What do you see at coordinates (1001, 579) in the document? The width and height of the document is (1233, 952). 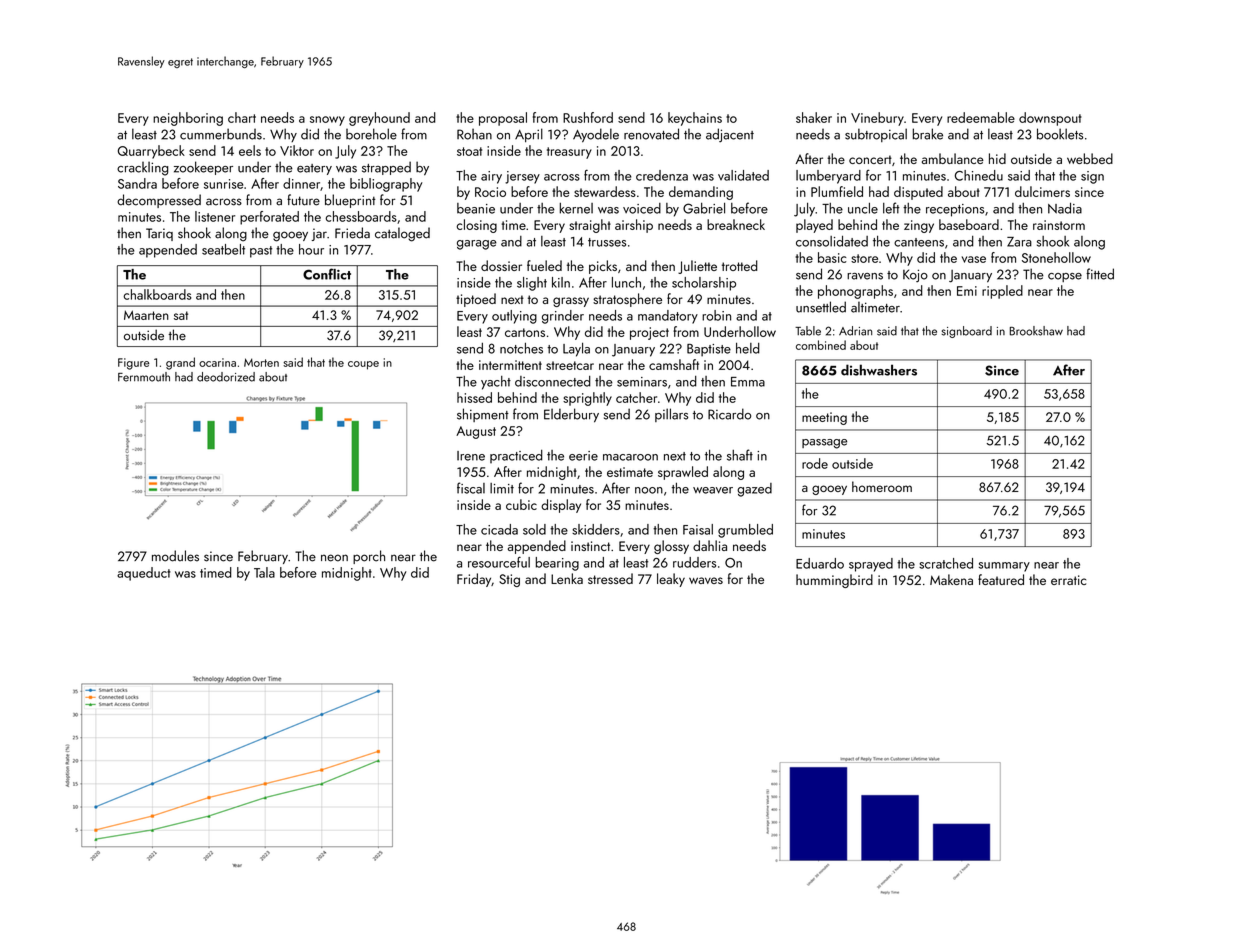 I see `featured` at bounding box center [1001, 579].
